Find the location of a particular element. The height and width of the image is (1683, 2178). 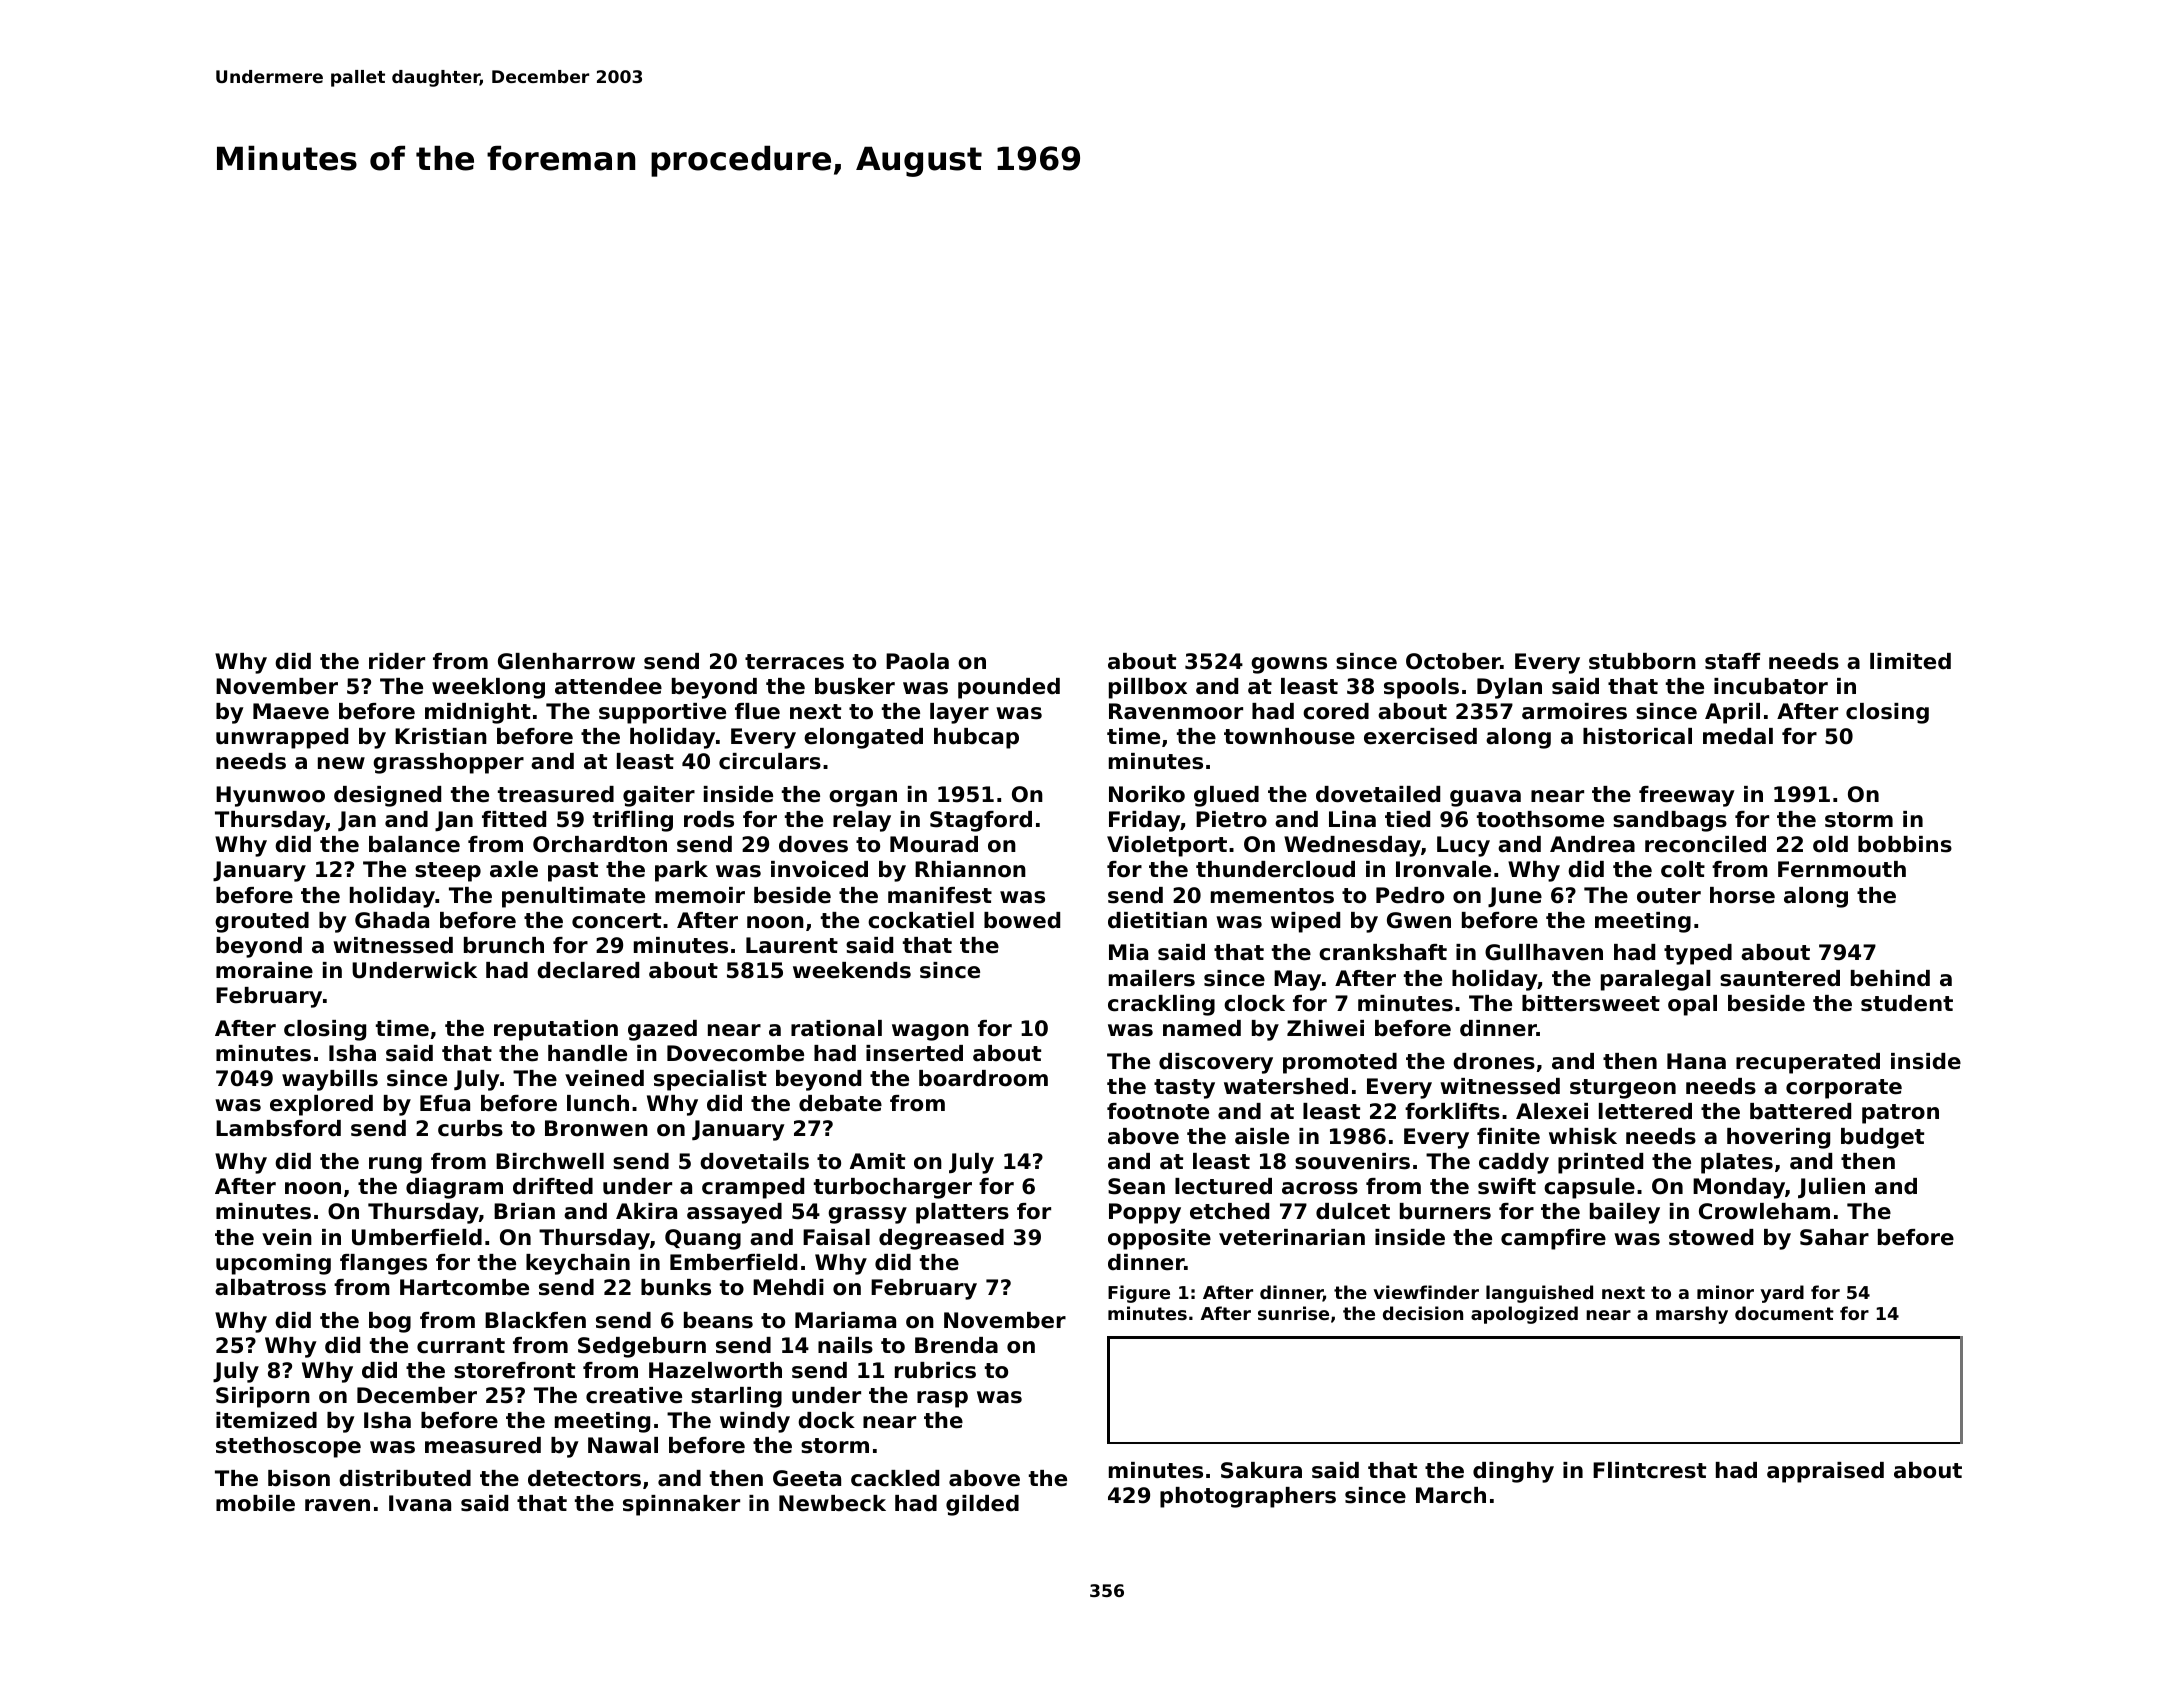

Faisal is located at coordinates (836, 1237).
